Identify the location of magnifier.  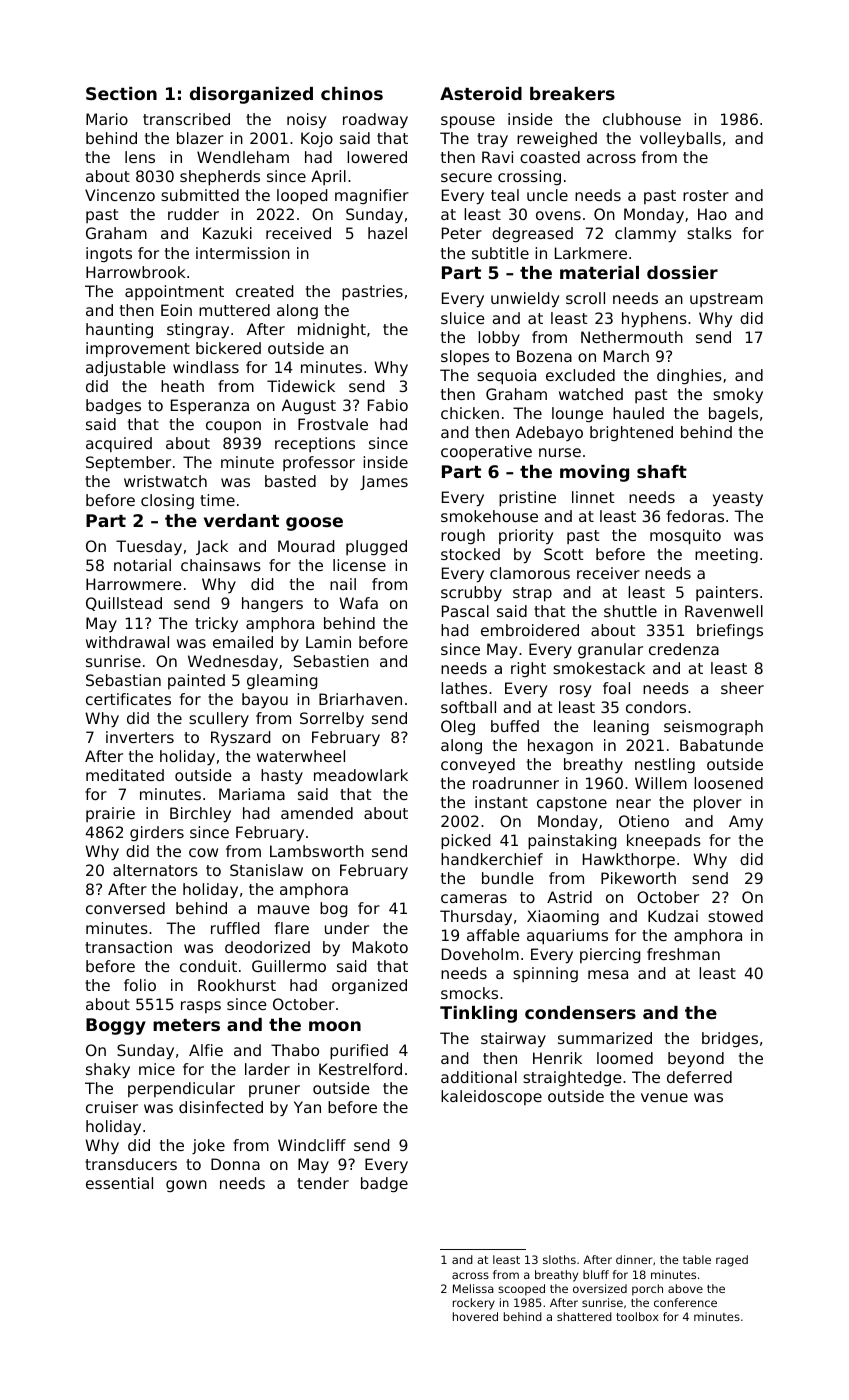
(372, 196).
